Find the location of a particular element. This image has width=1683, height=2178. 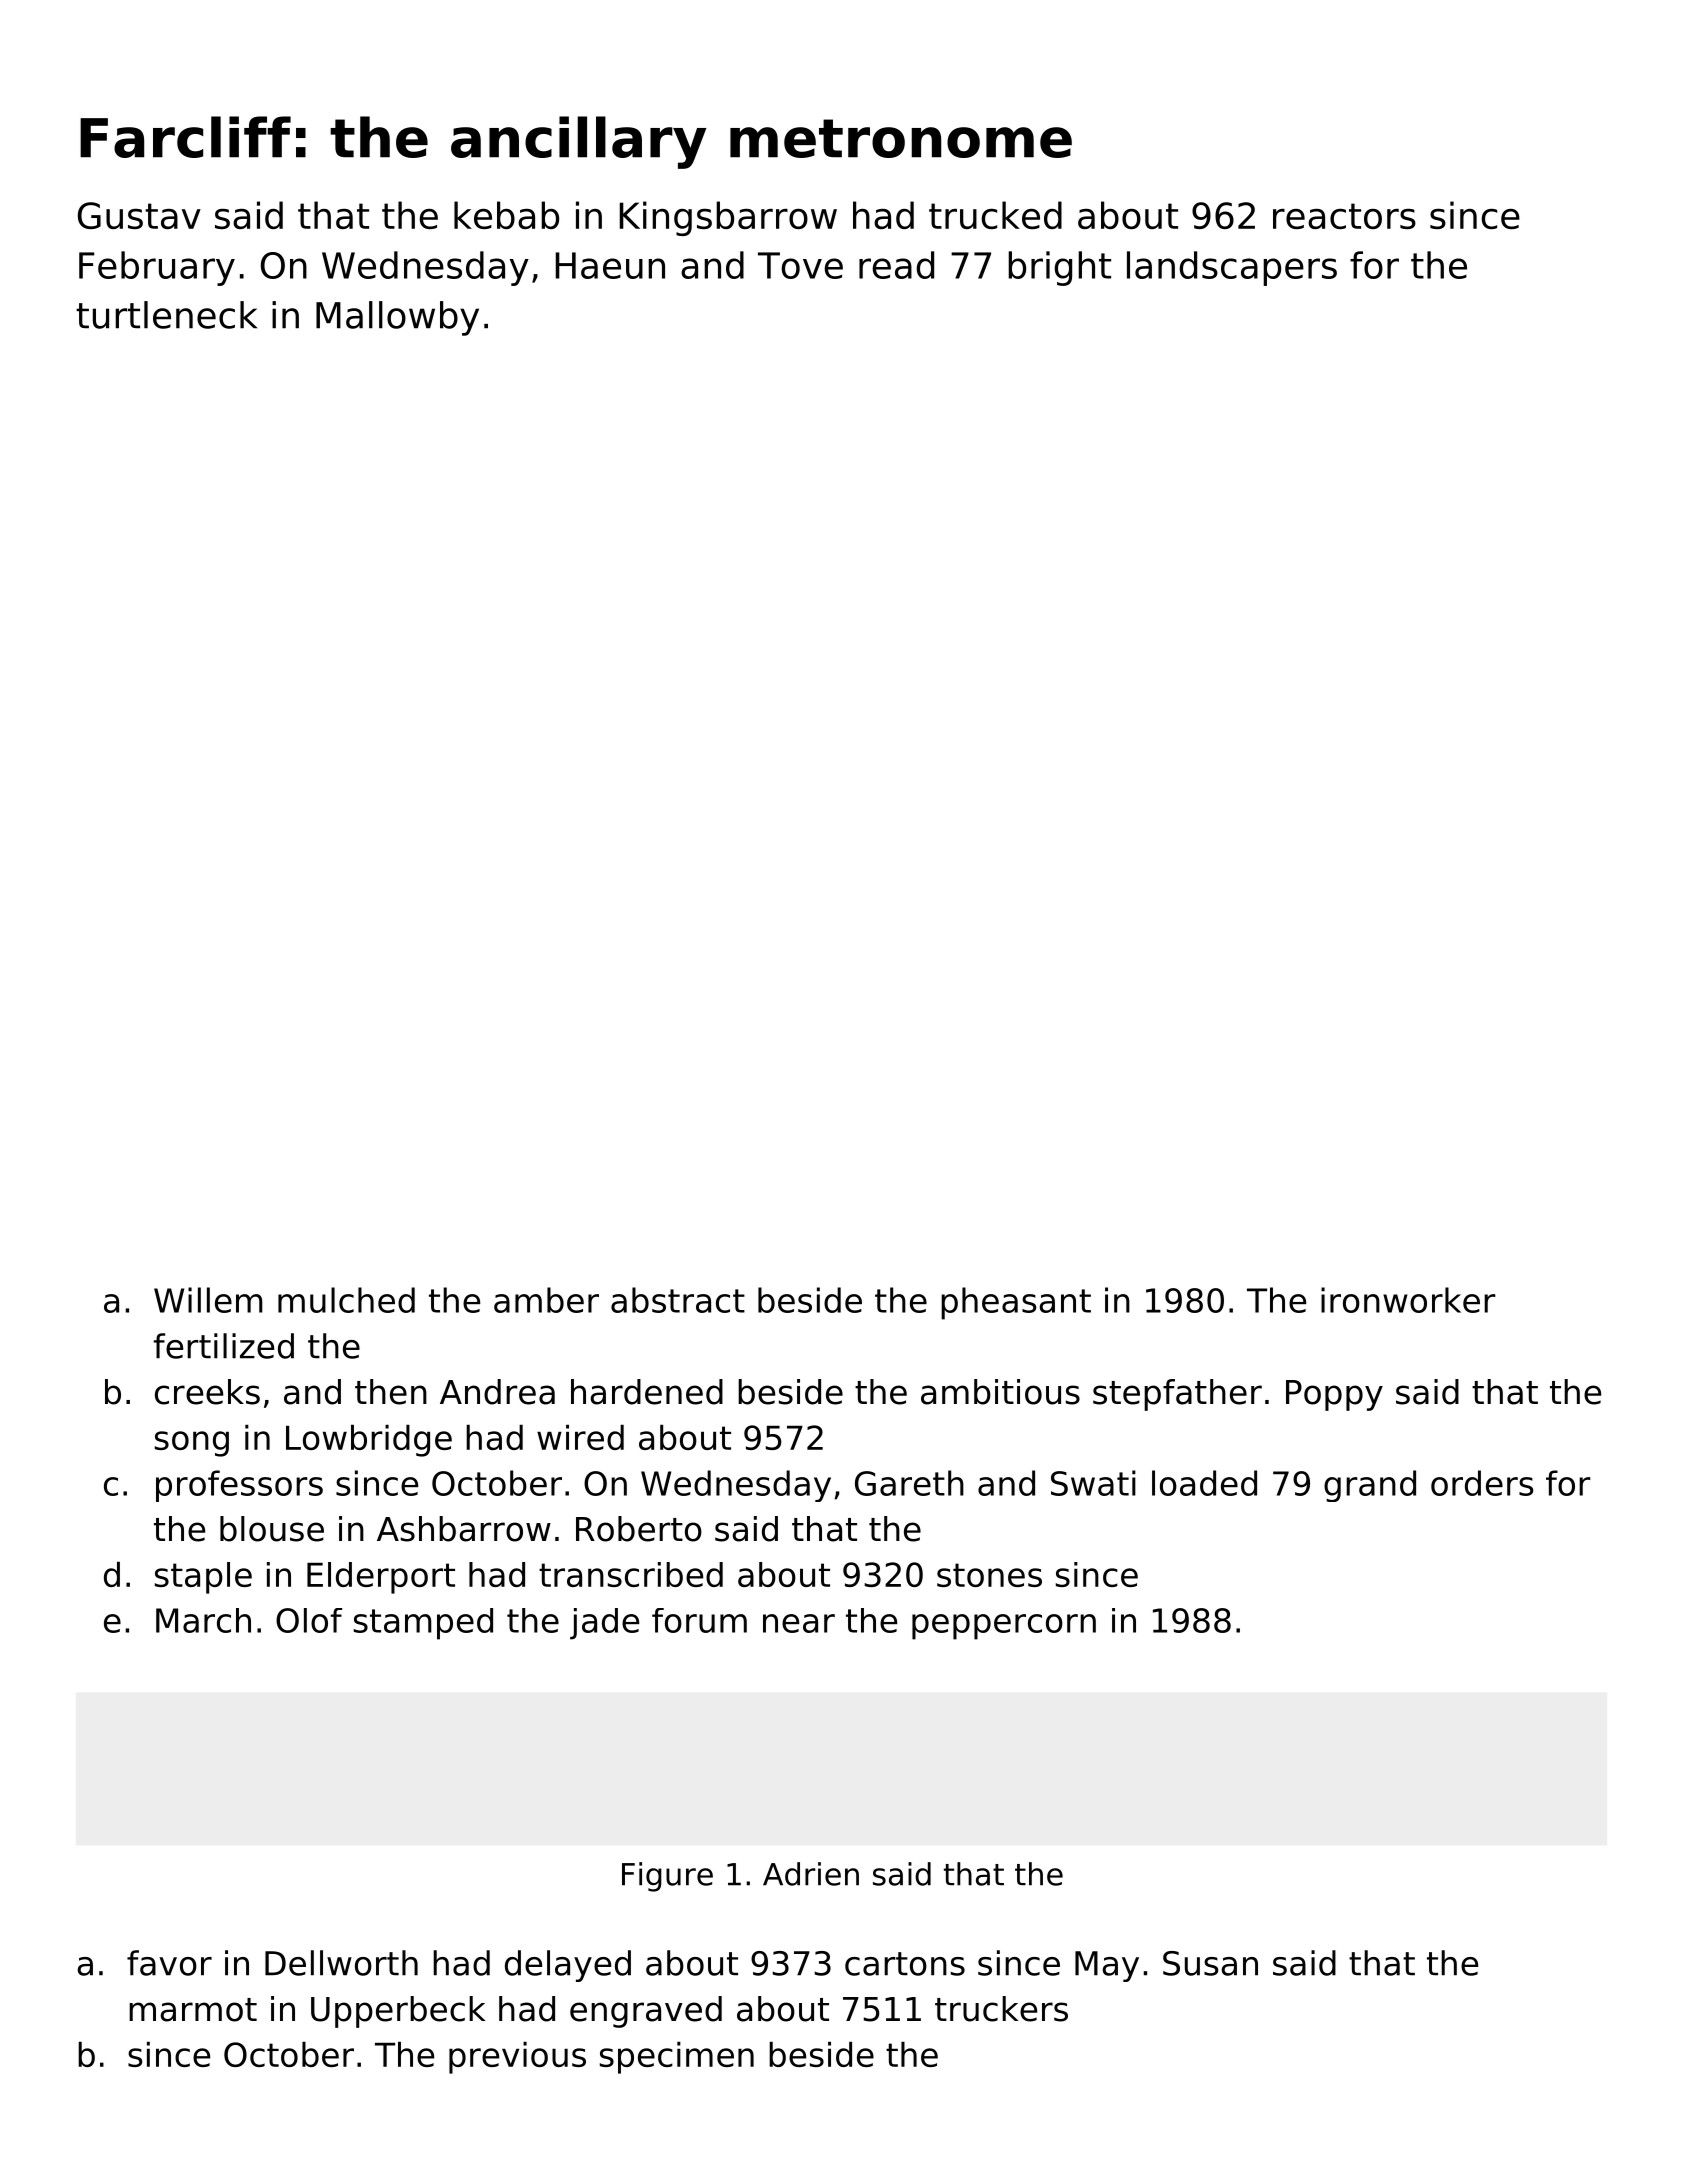

orders is located at coordinates (1482, 1483).
